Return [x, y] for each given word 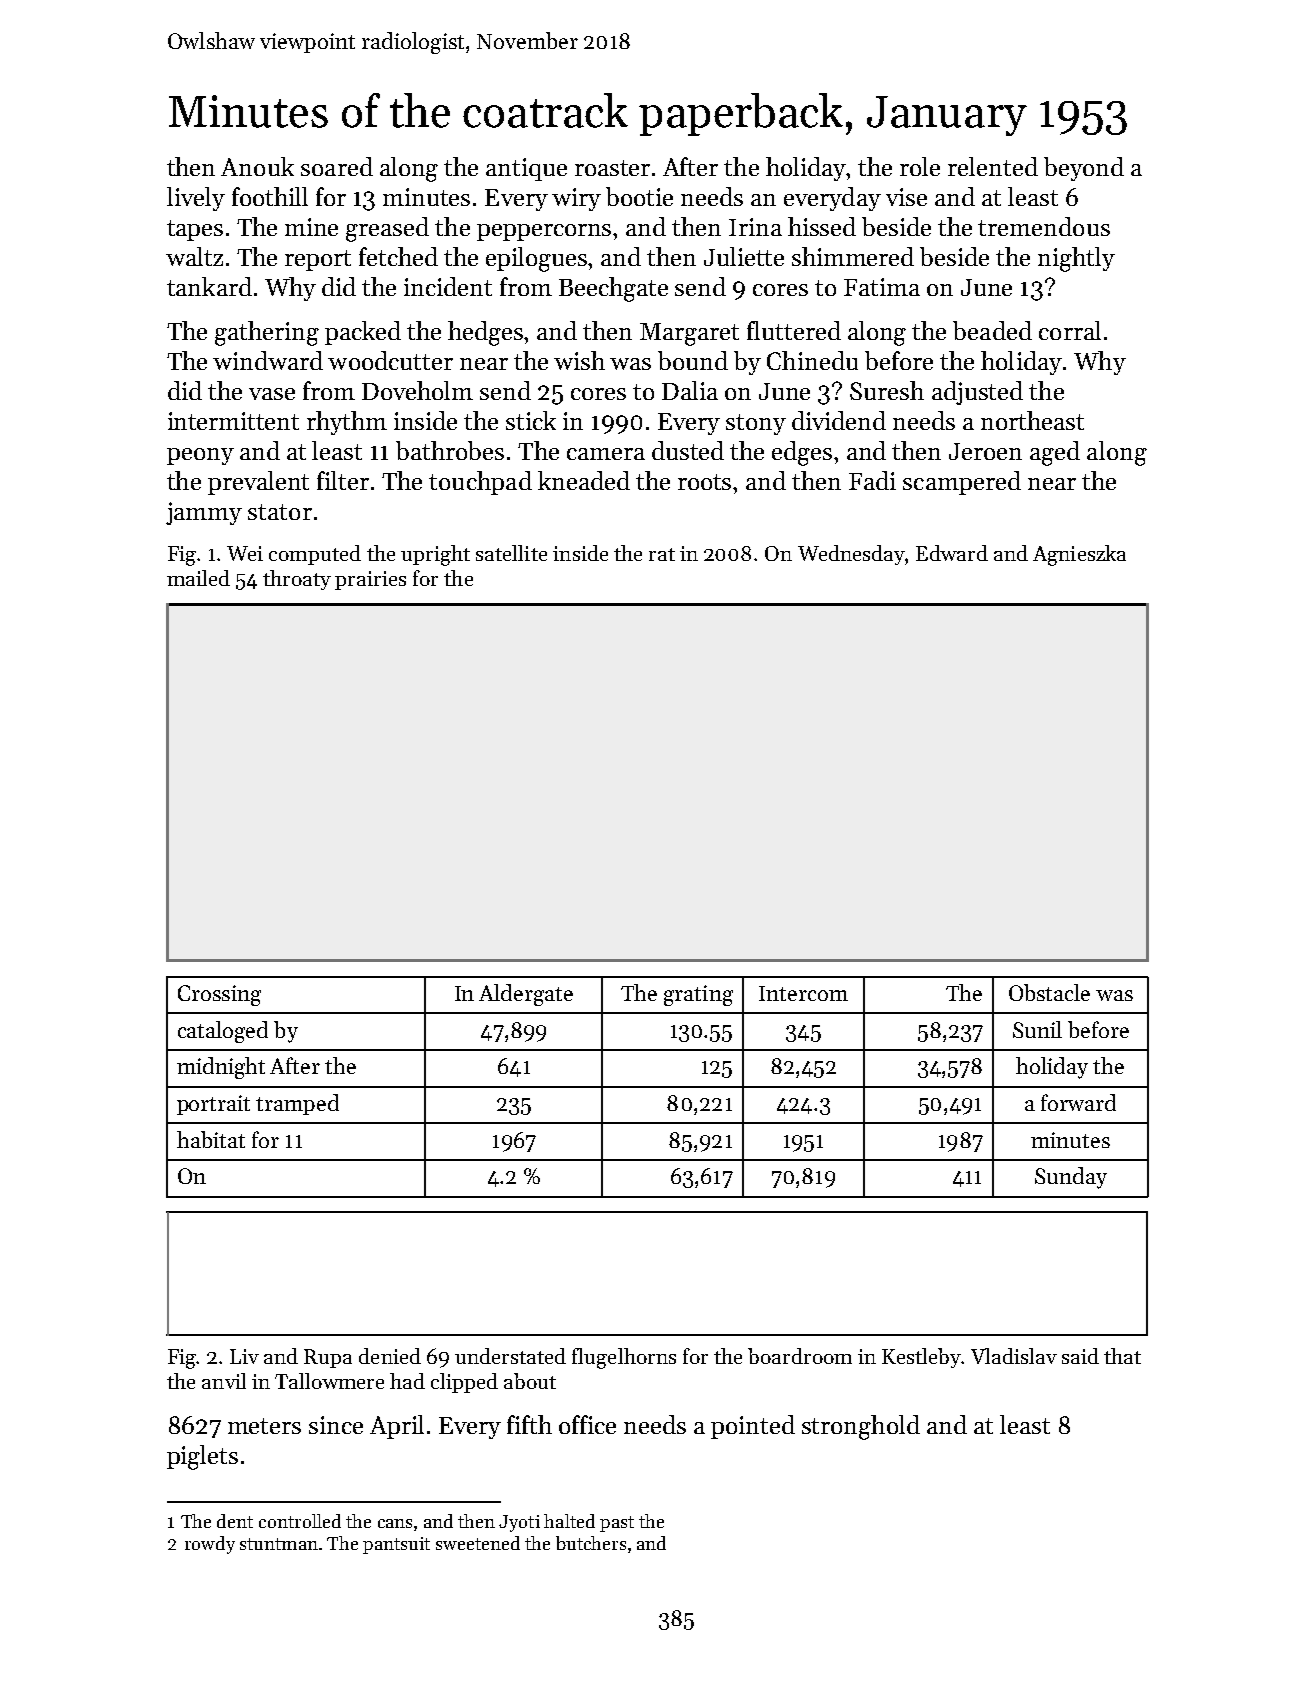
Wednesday [852, 555]
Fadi [872, 480]
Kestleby [922, 1358]
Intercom [803, 993]
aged [1055, 453]
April [397, 1427]
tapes [195, 230]
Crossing [219, 995]
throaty [297, 580]
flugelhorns [624, 1358]
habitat [211, 1139]
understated [510, 1356]
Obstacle [1049, 992]
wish [579, 360]
